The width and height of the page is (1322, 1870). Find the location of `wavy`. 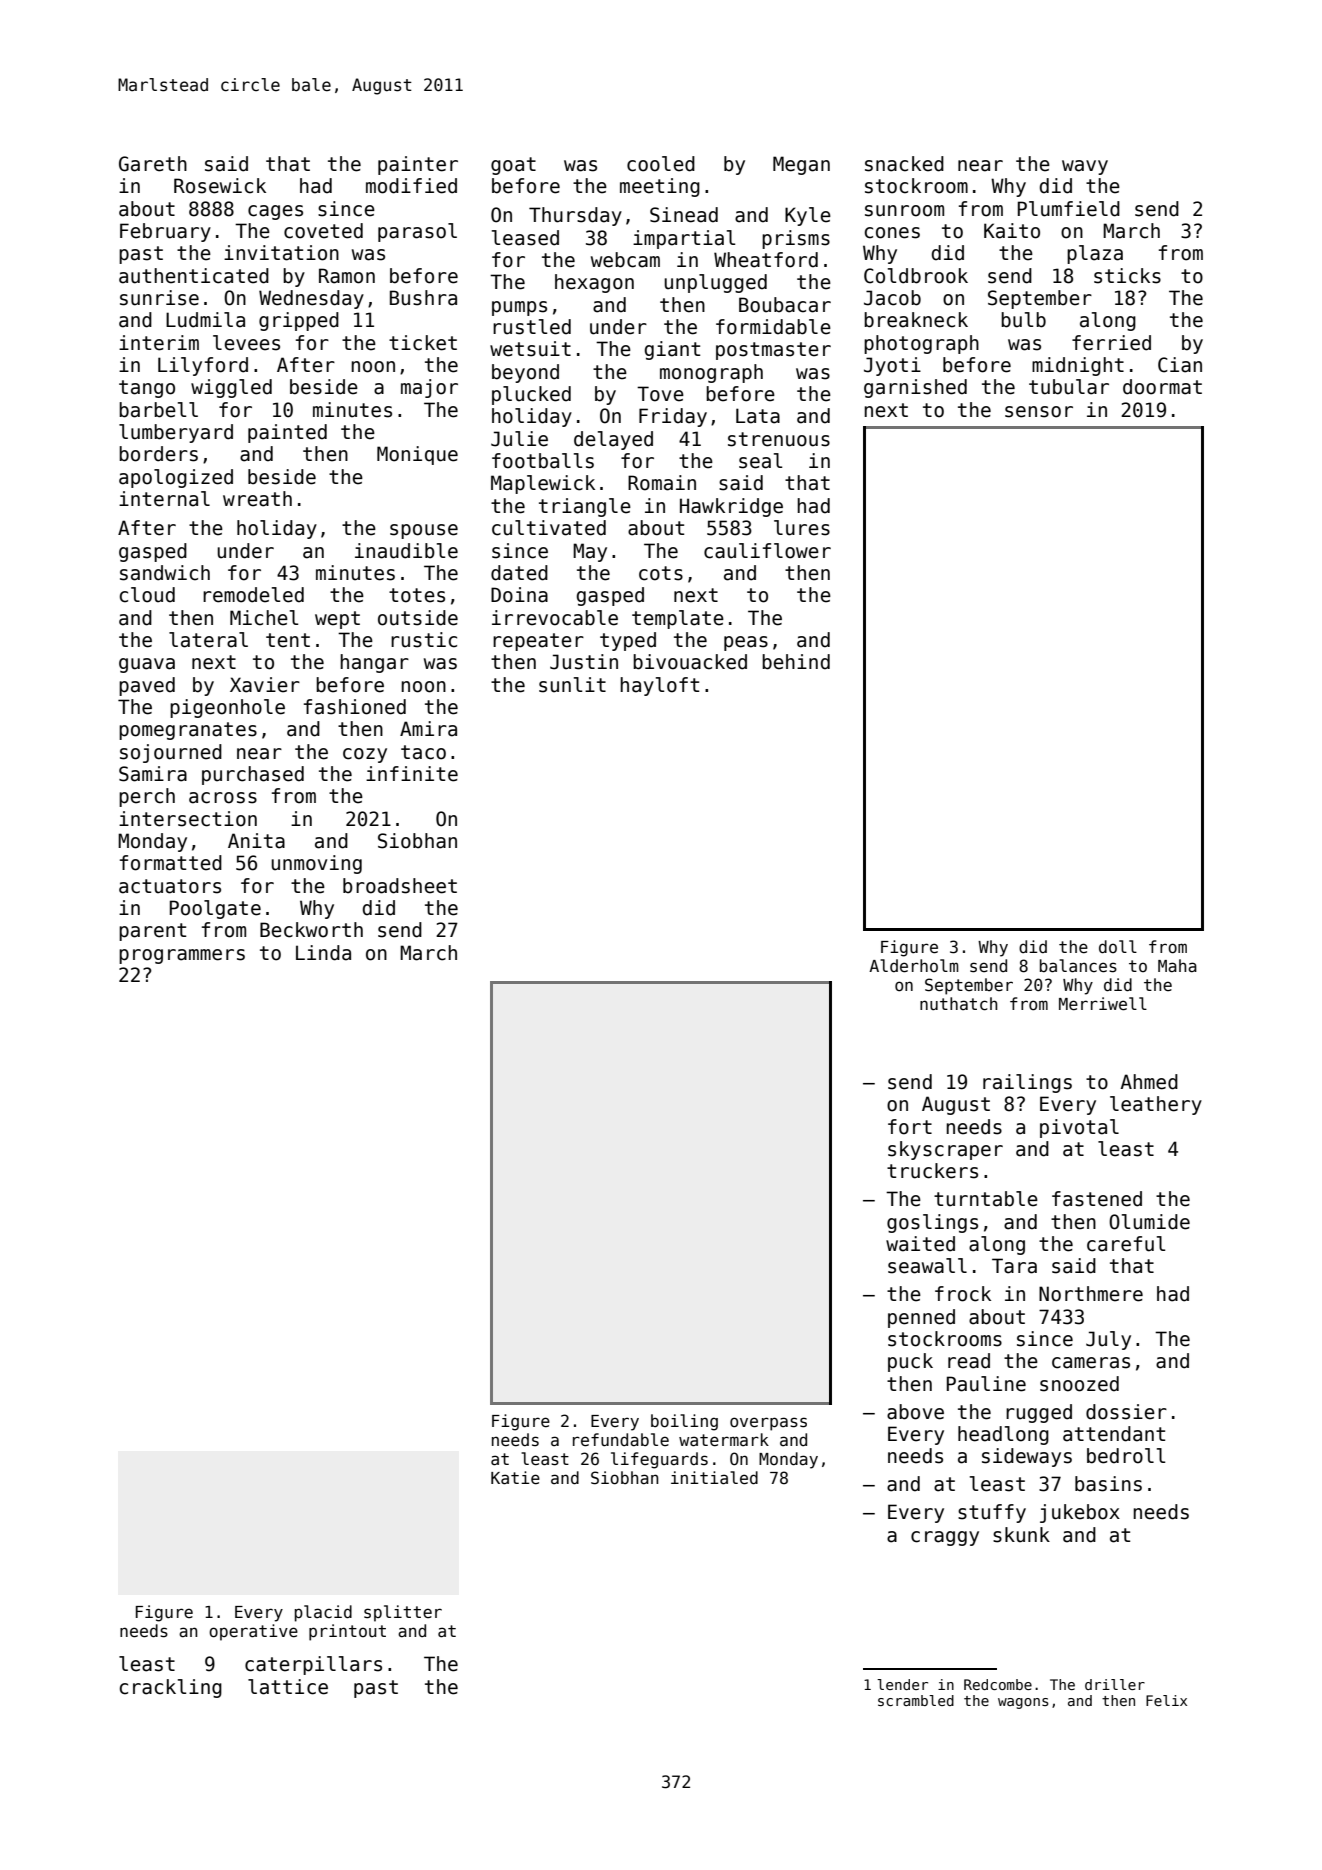

wavy is located at coordinates (1085, 167).
